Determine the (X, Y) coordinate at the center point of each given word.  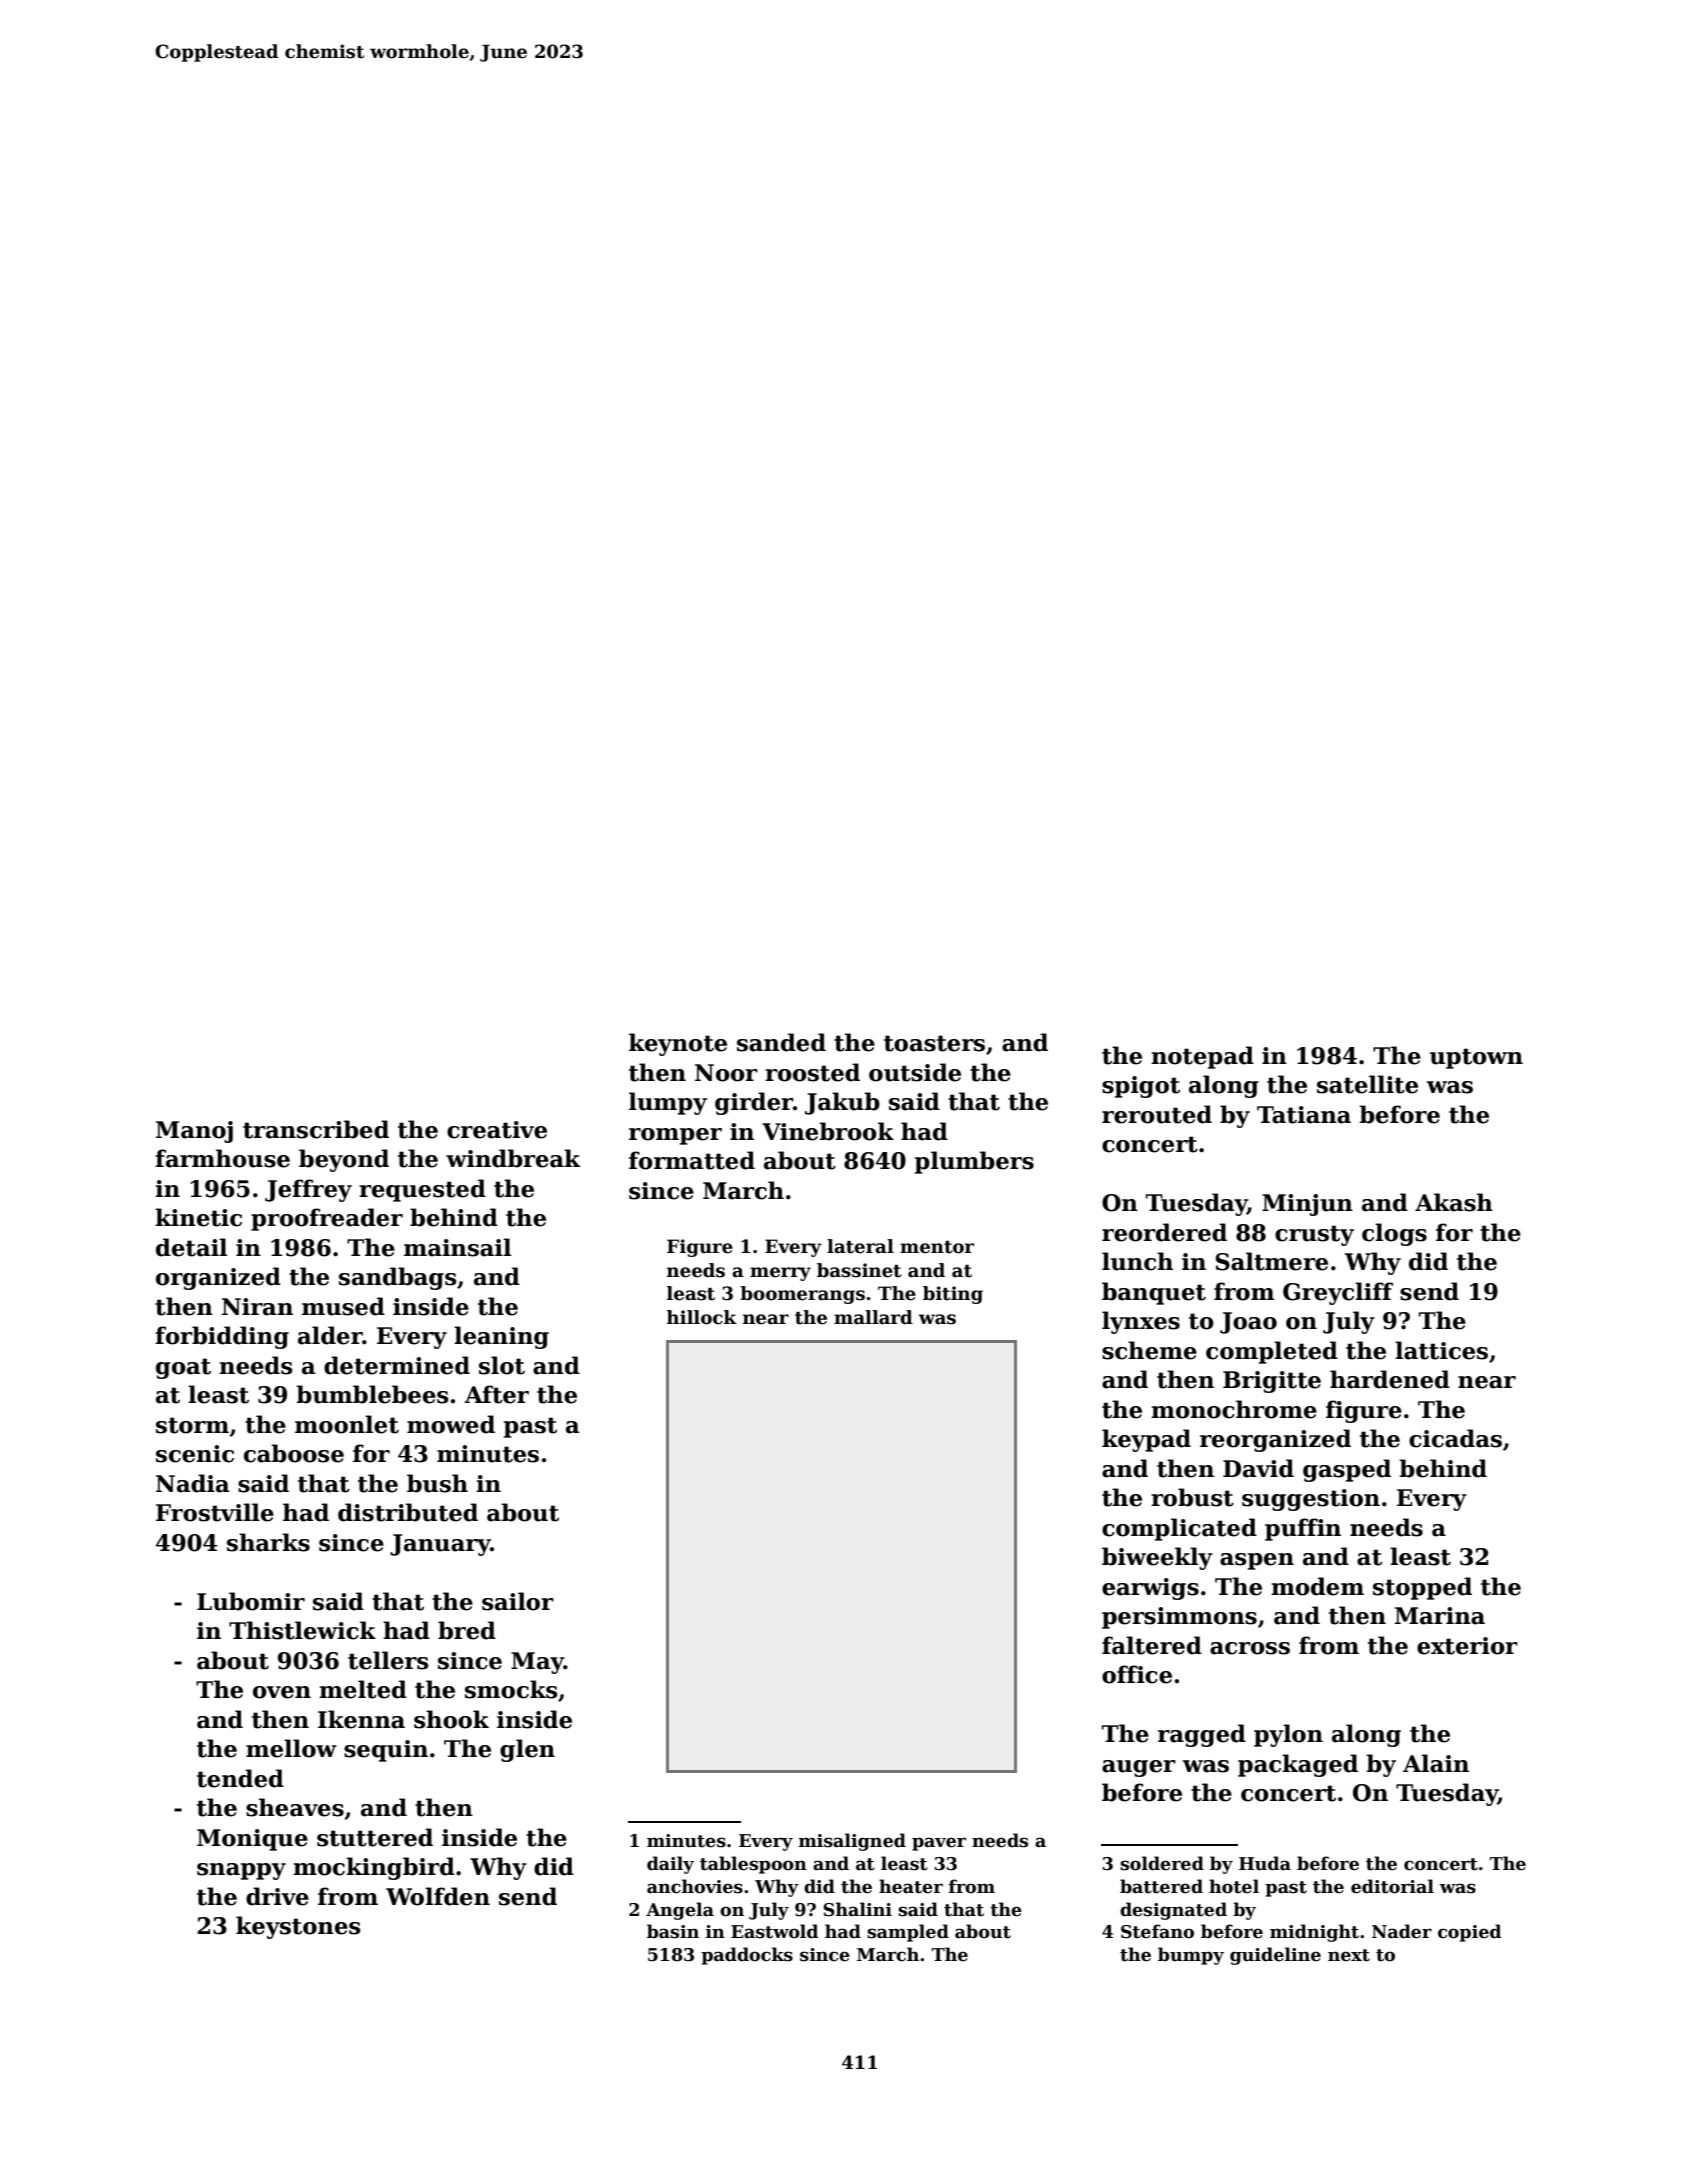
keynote (678, 1044)
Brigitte (1272, 1382)
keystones (298, 1927)
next (1349, 1955)
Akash (1454, 1202)
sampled (908, 1933)
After (496, 1394)
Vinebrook (828, 1131)
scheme (1149, 1350)
